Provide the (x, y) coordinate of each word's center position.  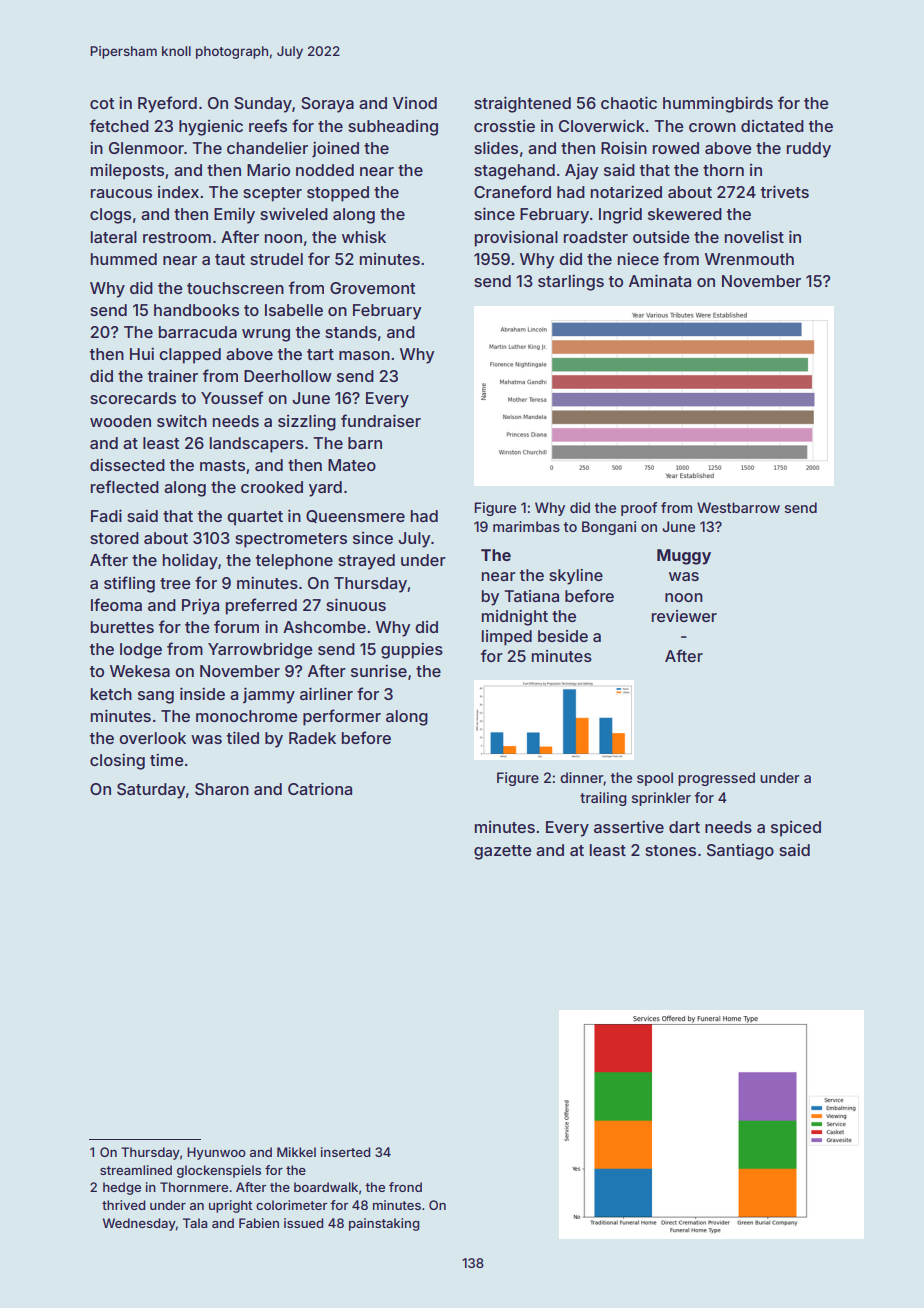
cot (102, 103)
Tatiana (531, 596)
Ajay (581, 171)
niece (638, 258)
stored (114, 538)
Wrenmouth (749, 259)
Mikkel (296, 1152)
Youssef (232, 397)
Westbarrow (738, 507)
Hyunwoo (216, 1153)
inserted (345, 1152)
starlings (571, 282)
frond (405, 1187)
